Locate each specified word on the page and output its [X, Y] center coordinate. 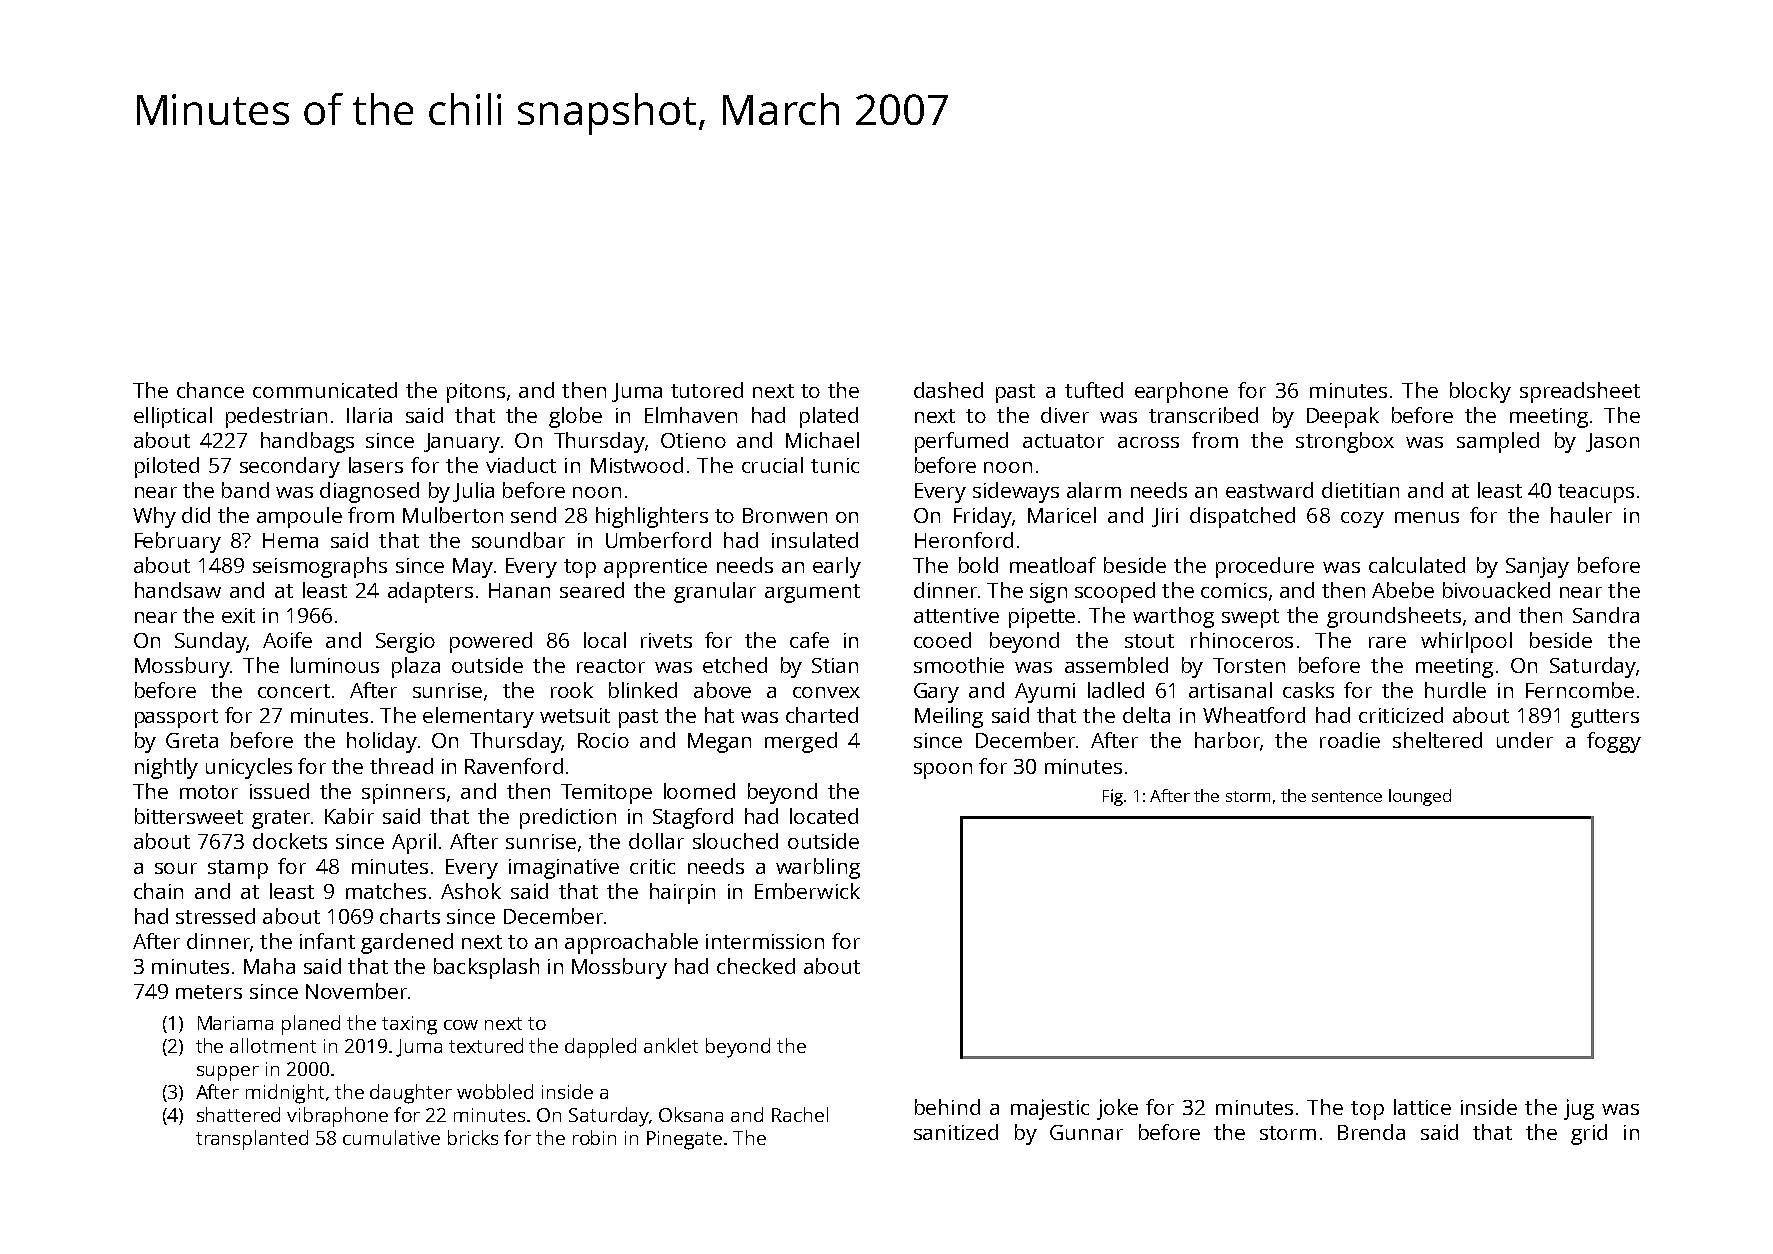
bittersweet [189, 816]
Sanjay [1537, 567]
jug [1579, 1109]
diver [1065, 415]
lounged [1420, 797]
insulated [815, 540]
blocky [1480, 392]
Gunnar [1086, 1132]
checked [756, 966]
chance [210, 390]
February [178, 542]
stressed [215, 916]
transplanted [252, 1140]
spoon [943, 771]
